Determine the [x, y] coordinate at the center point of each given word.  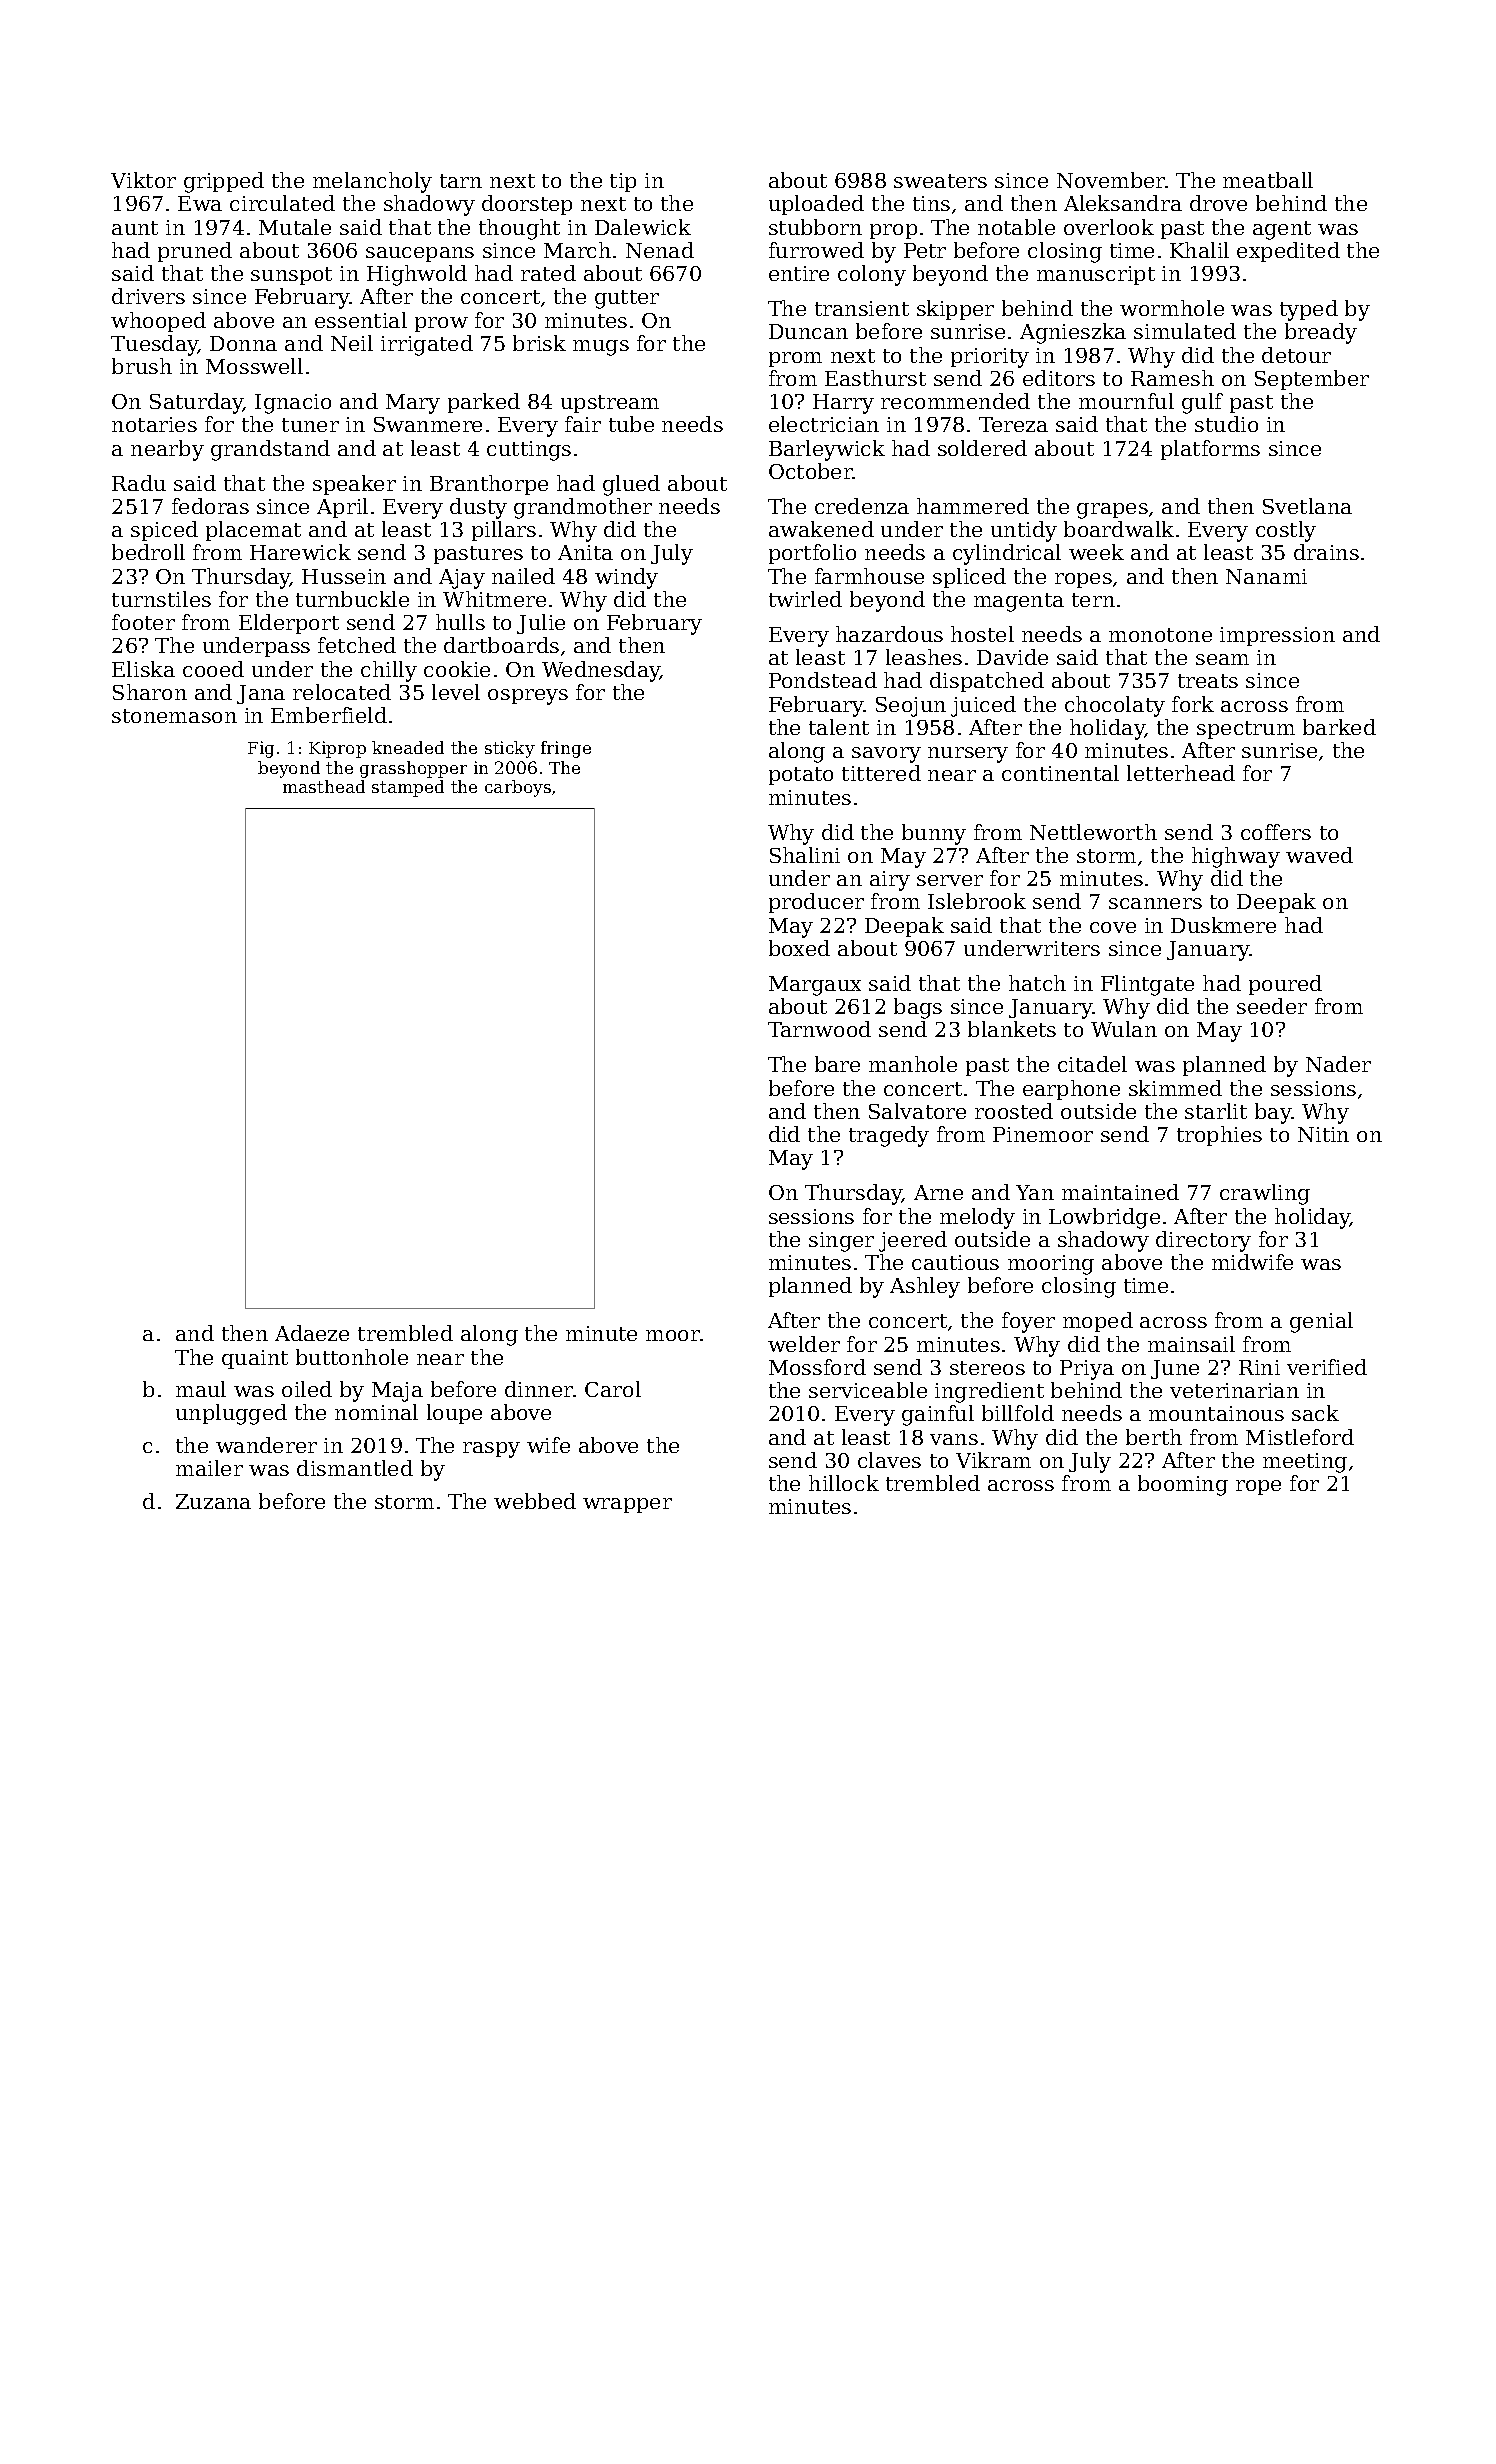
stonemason [174, 716]
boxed [799, 948]
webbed [535, 1501]
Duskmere [1223, 925]
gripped [224, 182]
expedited [1288, 252]
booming [1183, 1485]
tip [623, 182]
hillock [844, 1483]
